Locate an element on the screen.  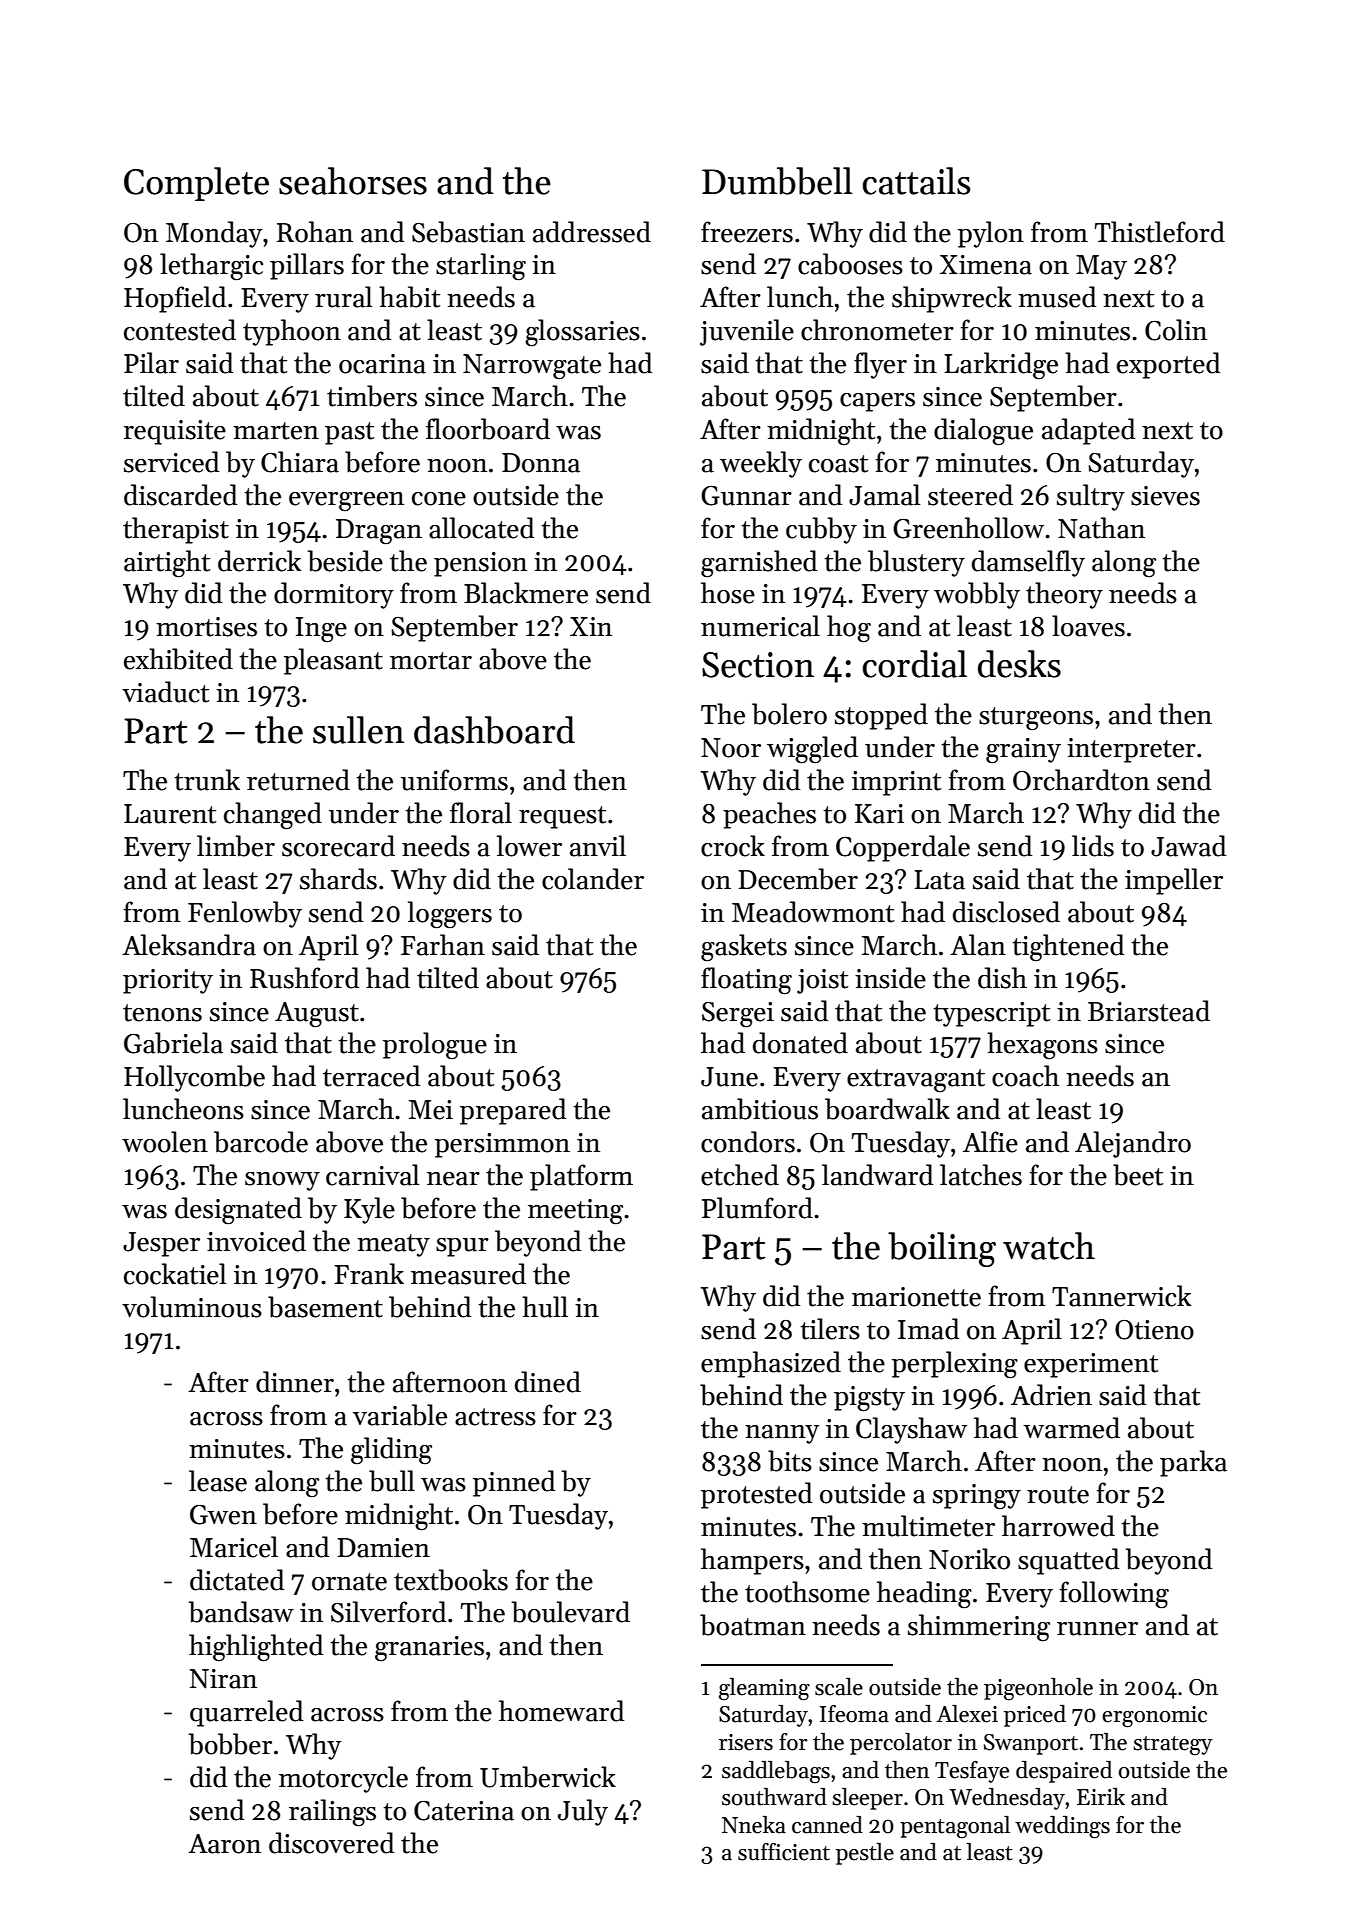
Sebastian is located at coordinates (468, 232).
